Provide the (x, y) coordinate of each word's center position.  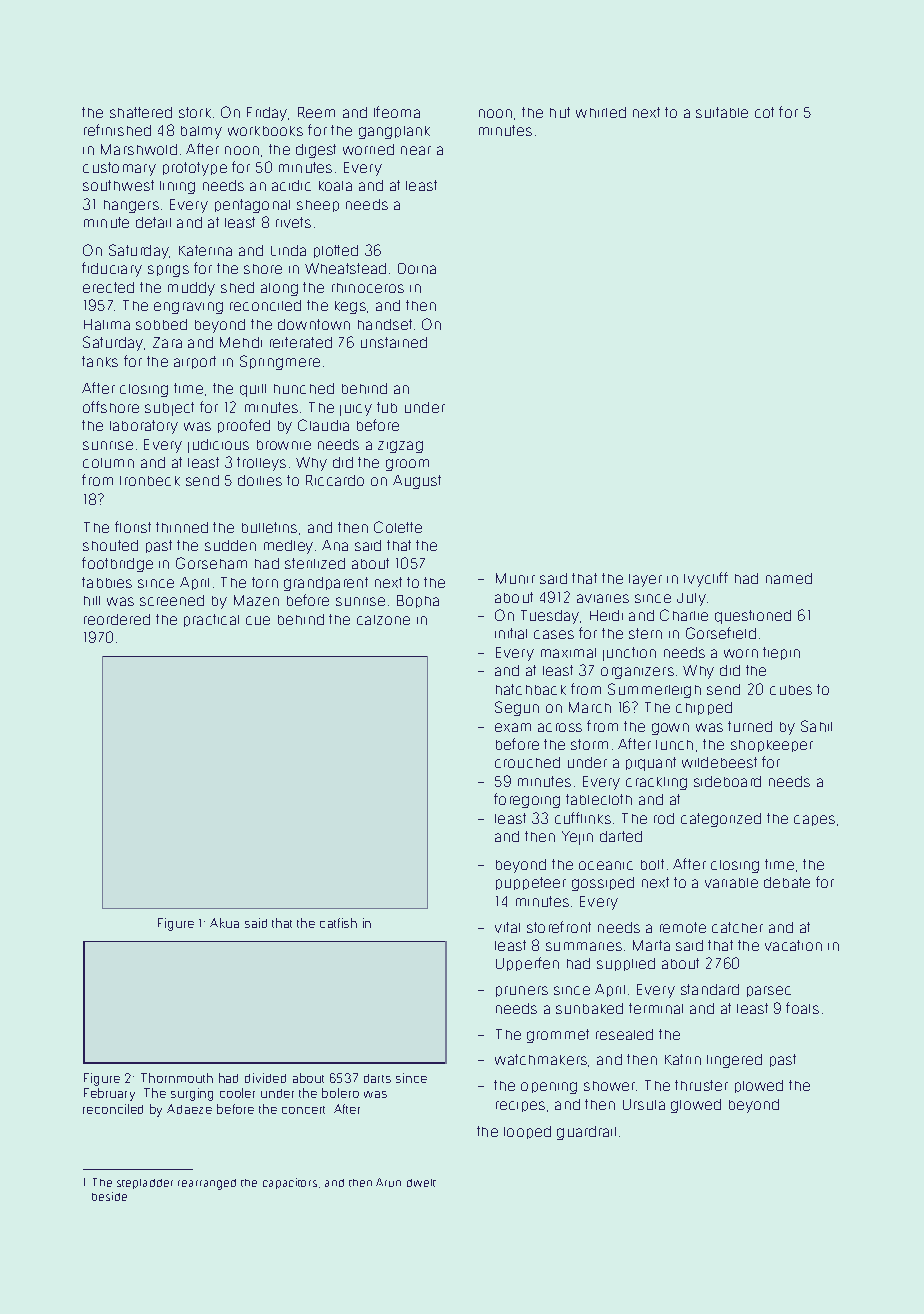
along (279, 289)
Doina (417, 268)
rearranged (207, 1184)
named (789, 578)
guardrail (586, 1133)
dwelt (421, 1183)
